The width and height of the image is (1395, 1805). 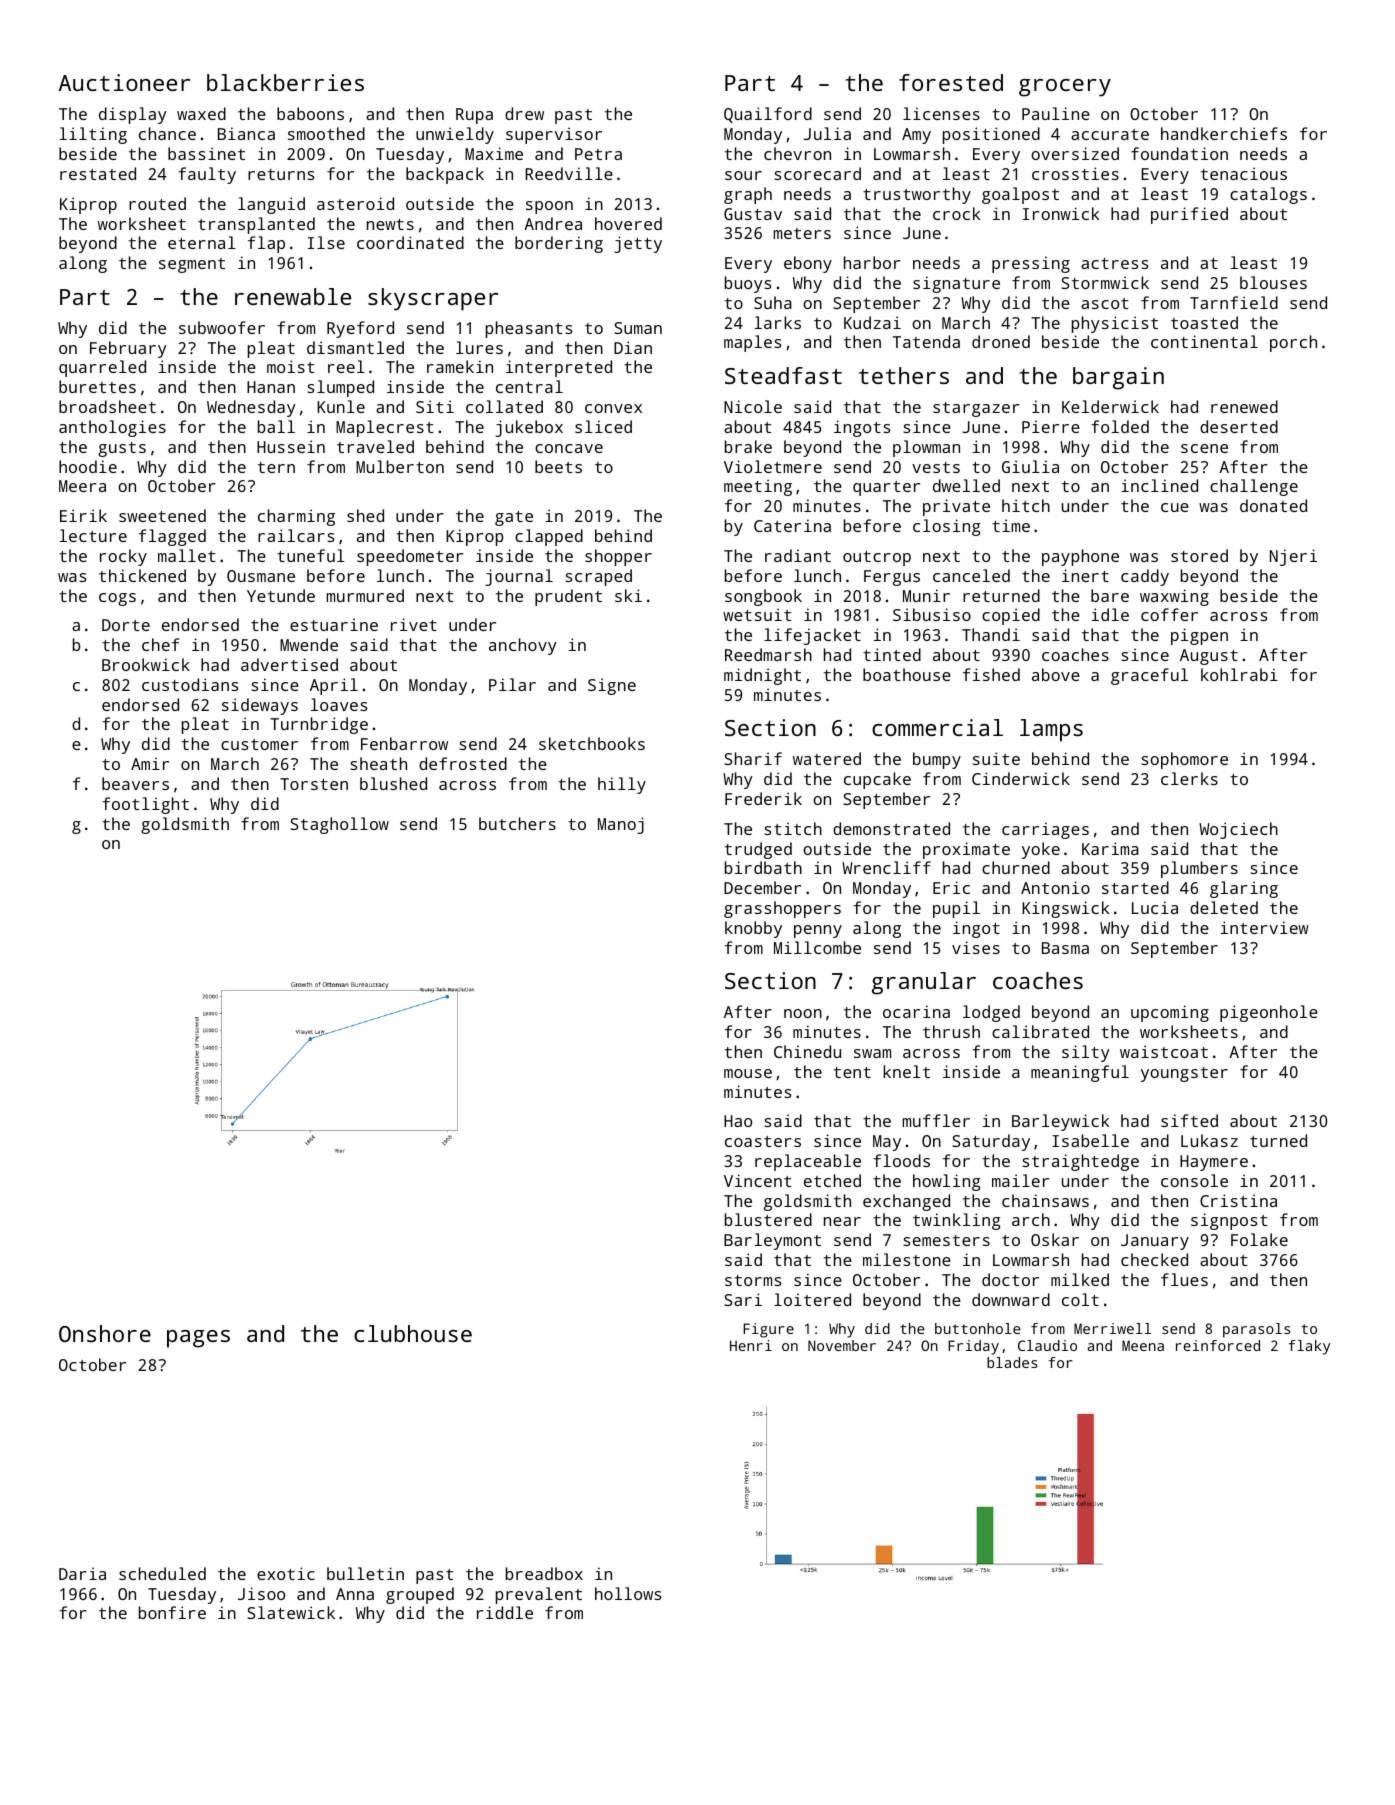 I want to click on handkerchiefs, so click(x=1224, y=133).
